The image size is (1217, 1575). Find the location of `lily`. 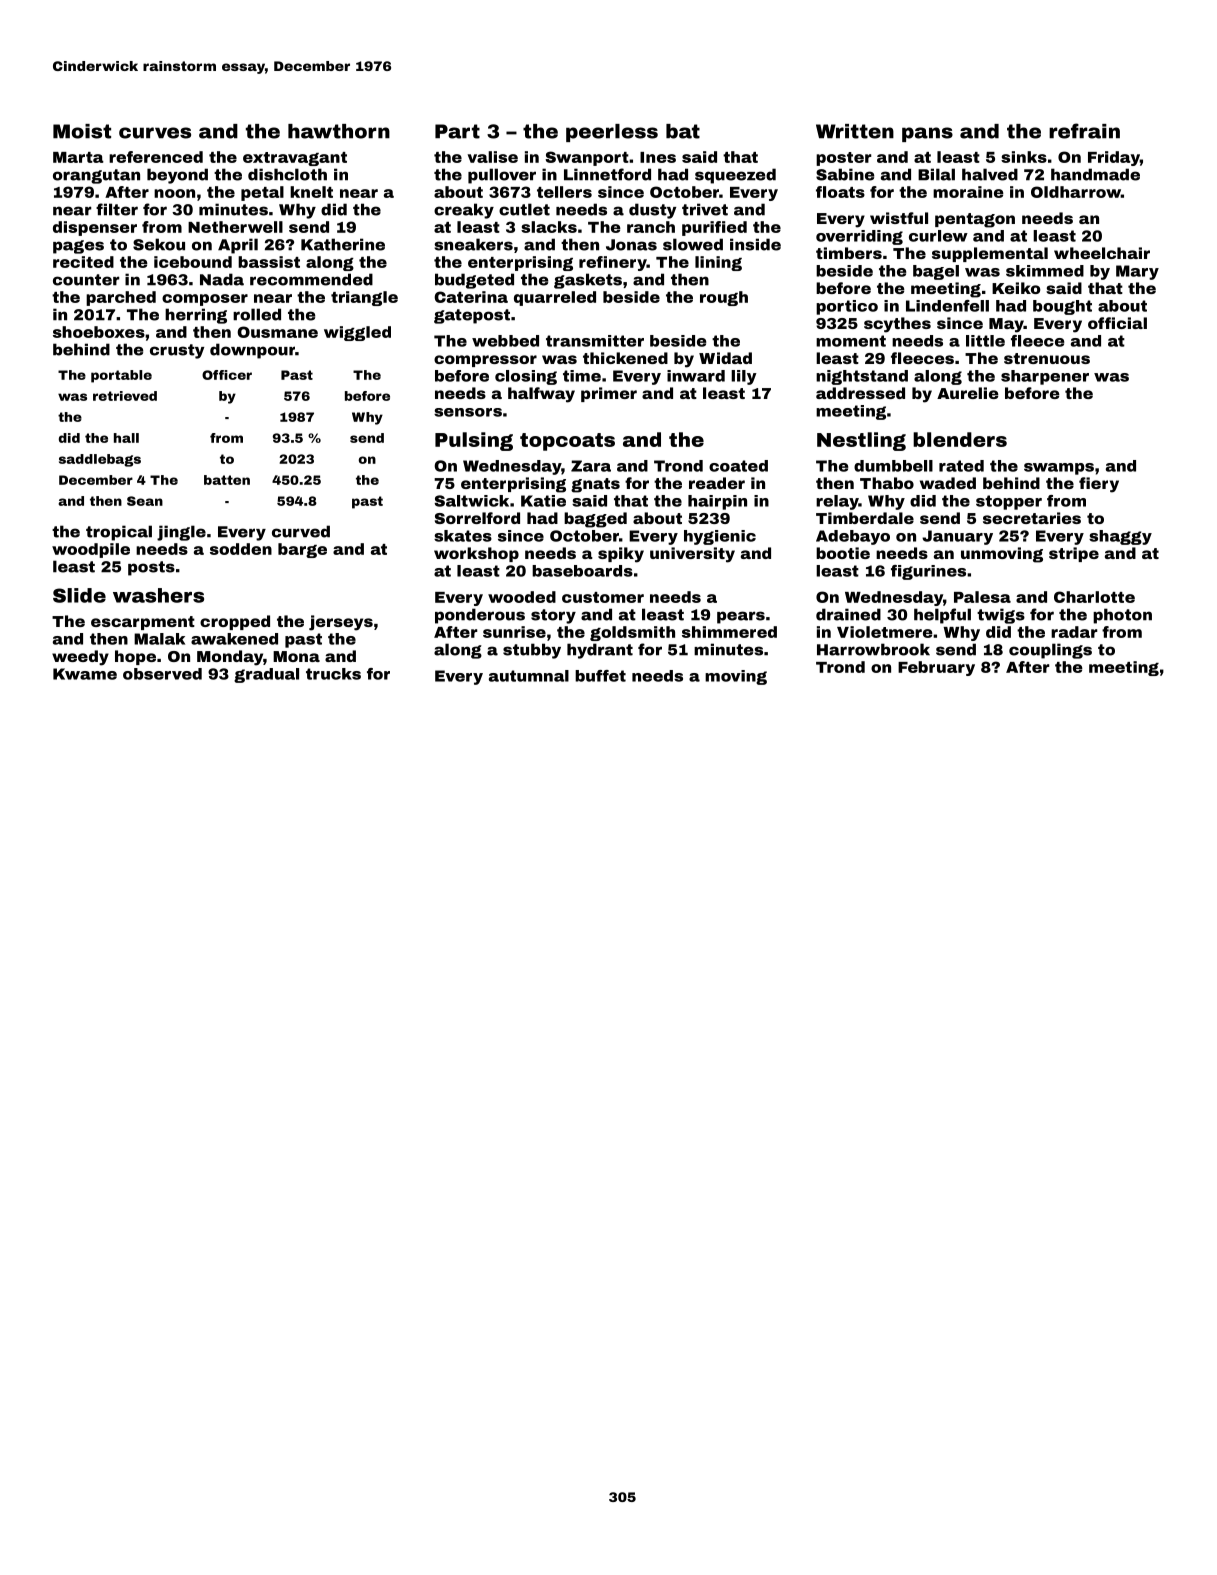

lily is located at coordinates (744, 377).
